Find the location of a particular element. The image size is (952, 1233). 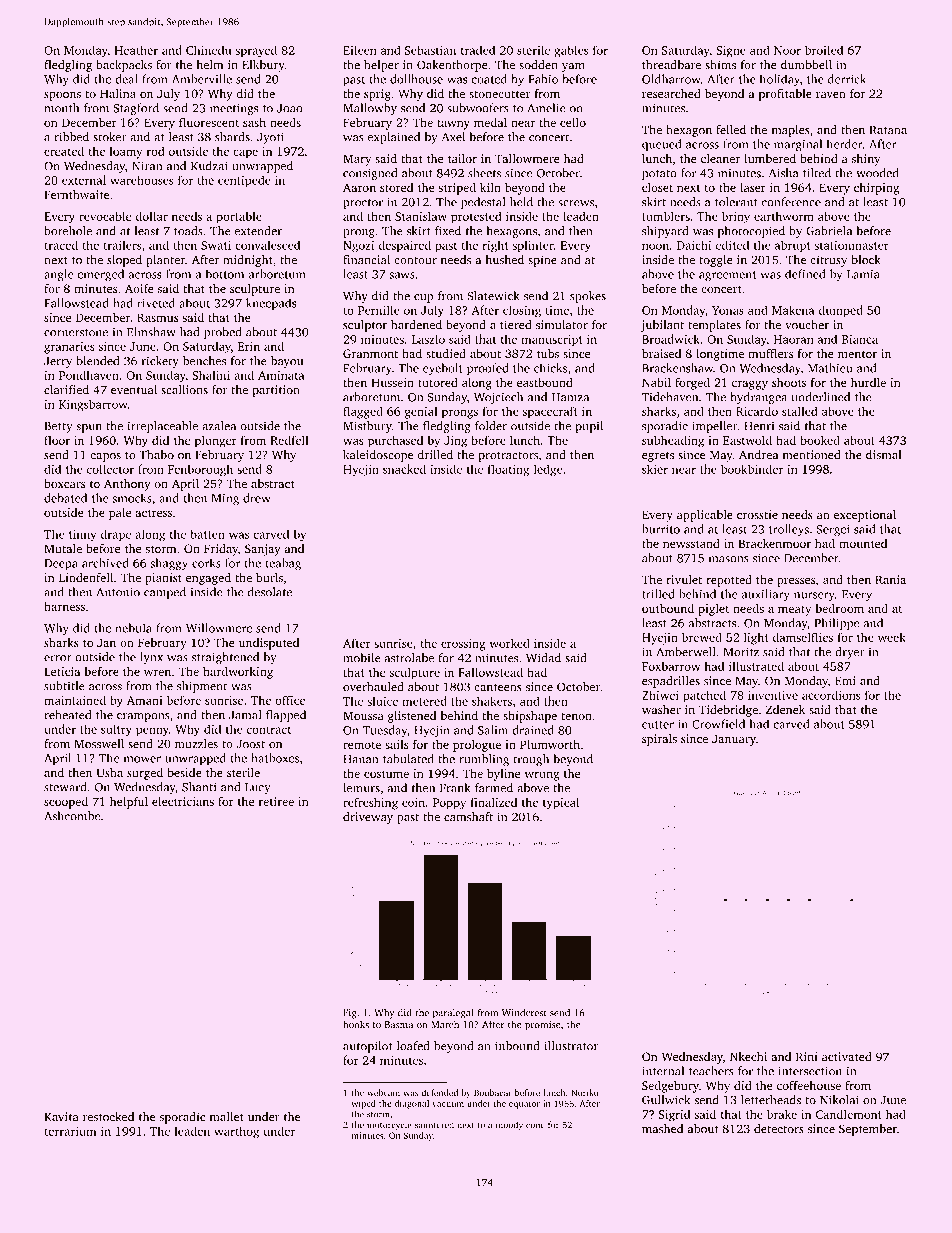

Heather is located at coordinates (136, 50).
